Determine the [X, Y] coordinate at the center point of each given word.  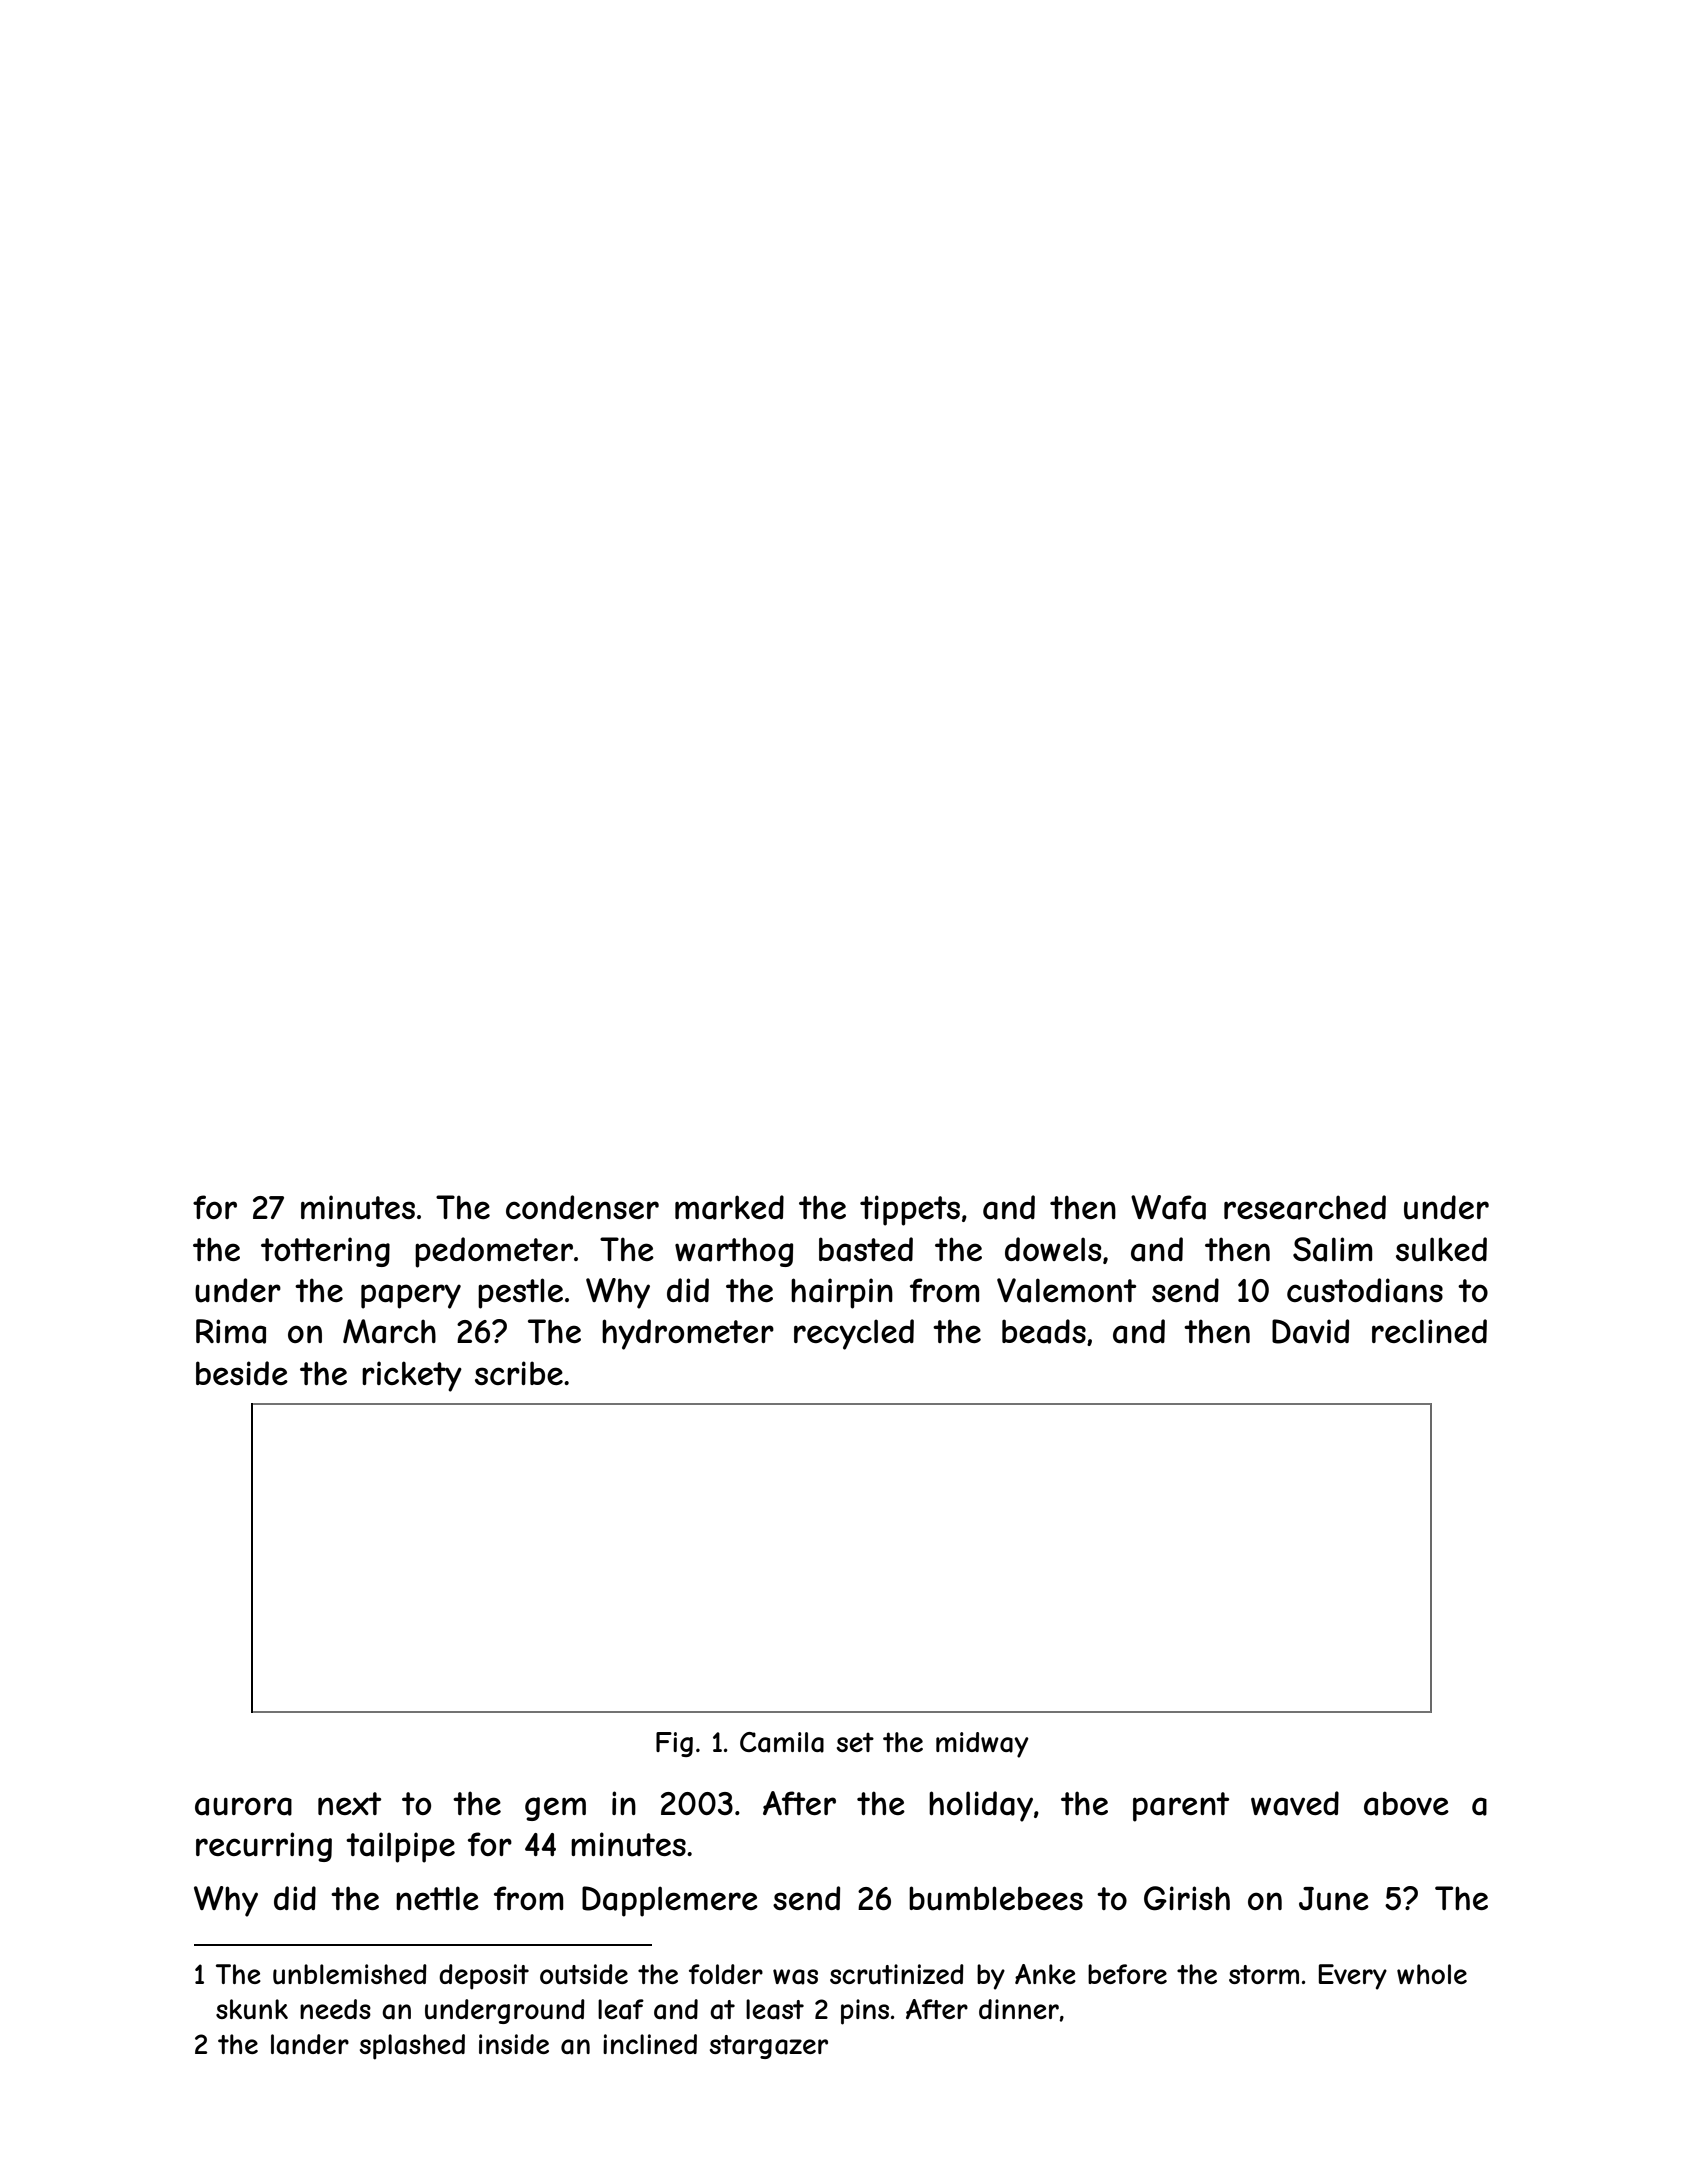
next [349, 1803]
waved [1295, 1803]
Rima [231, 1331]
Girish [1187, 1898]
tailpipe [400, 1847]
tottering [325, 1252]
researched [1305, 1207]
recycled [854, 1334]
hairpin [842, 1293]
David [1310, 1331]
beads [1044, 1331]
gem [555, 1809]
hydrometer [688, 1334]
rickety [412, 1376]
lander [310, 2044]
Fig [674, 1744]
